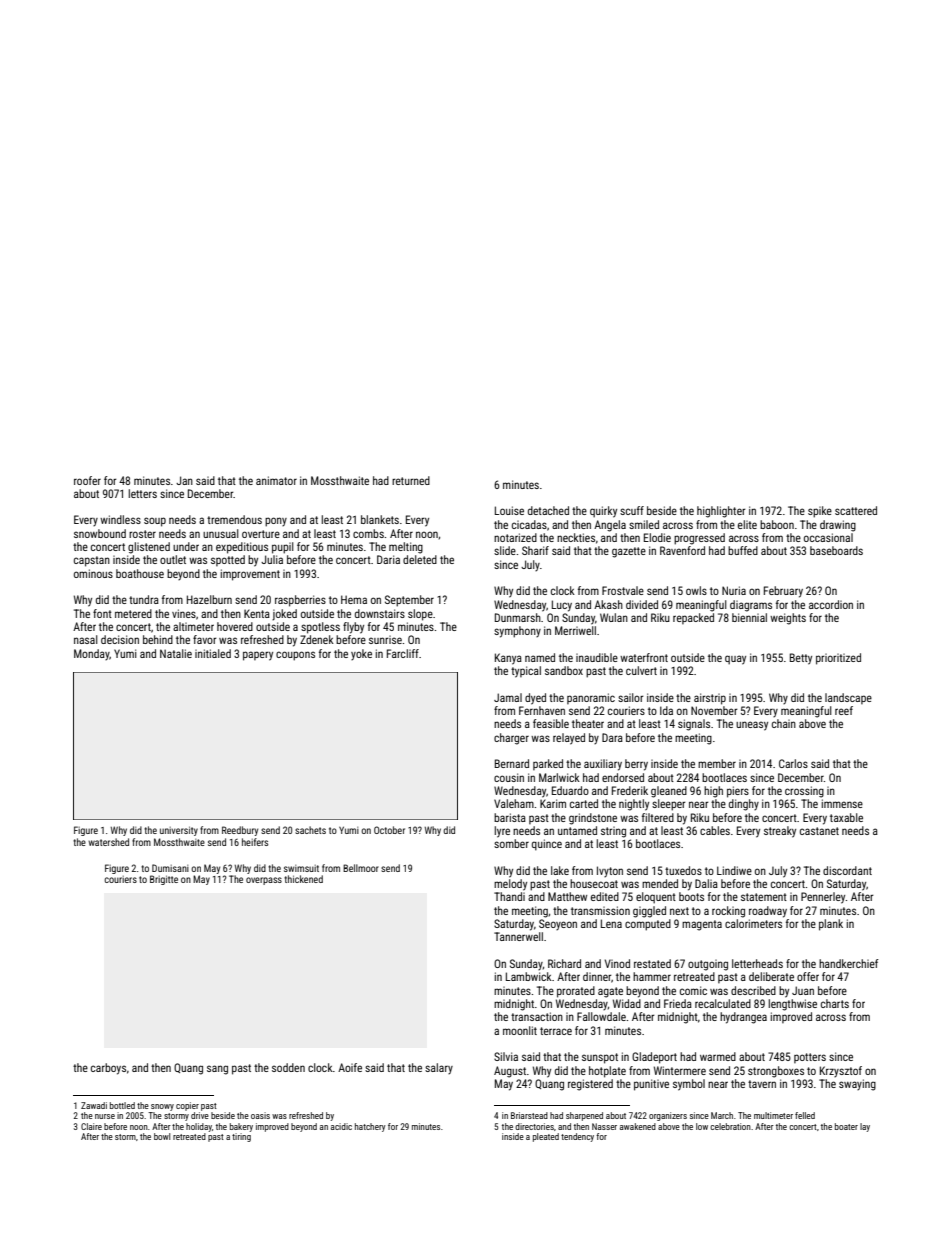 This screenshot has height=1233, width=952. What do you see at coordinates (515, 537) in the screenshot?
I see `notarized` at bounding box center [515, 537].
